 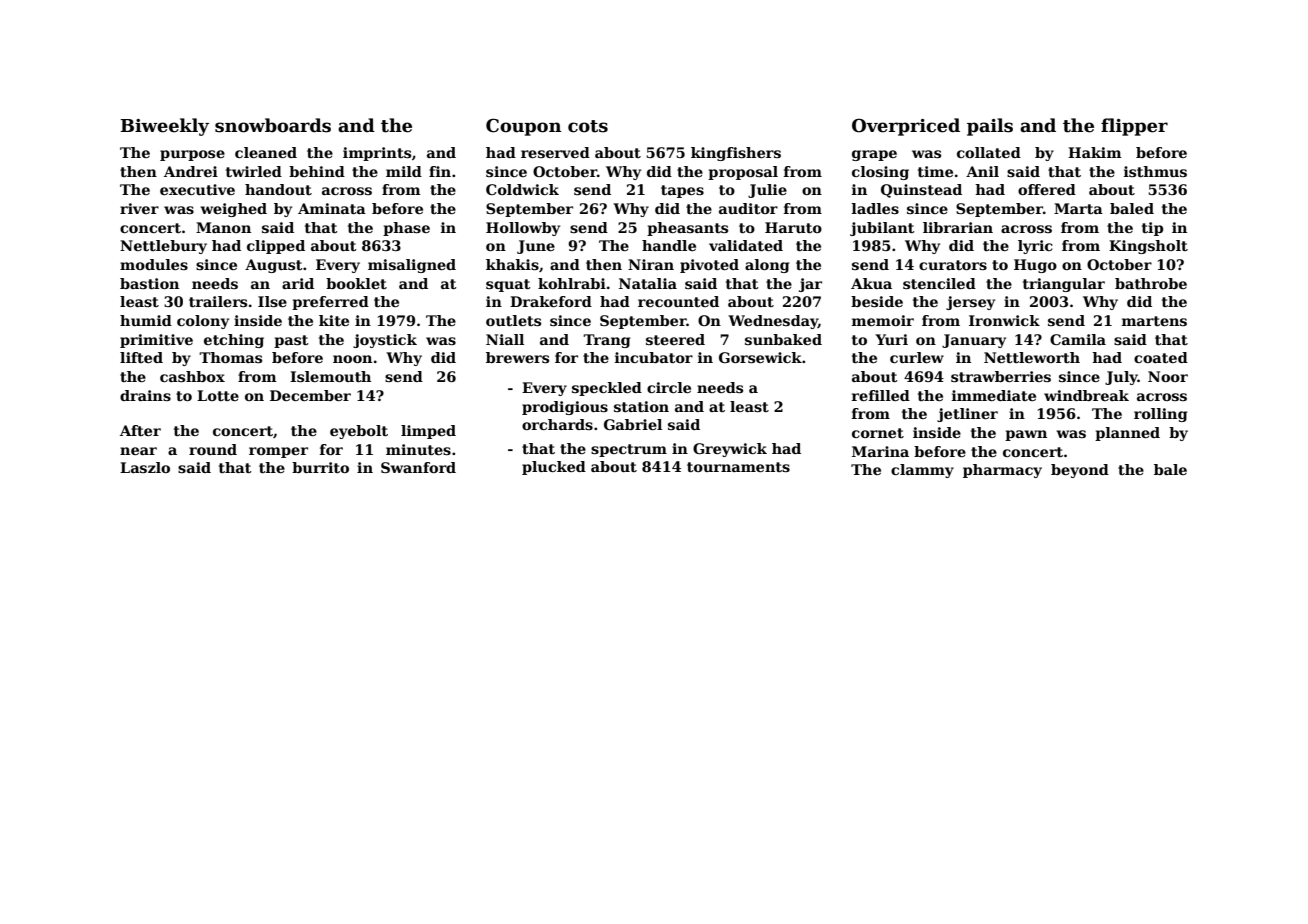 What do you see at coordinates (687, 229) in the screenshot?
I see `pheasants` at bounding box center [687, 229].
